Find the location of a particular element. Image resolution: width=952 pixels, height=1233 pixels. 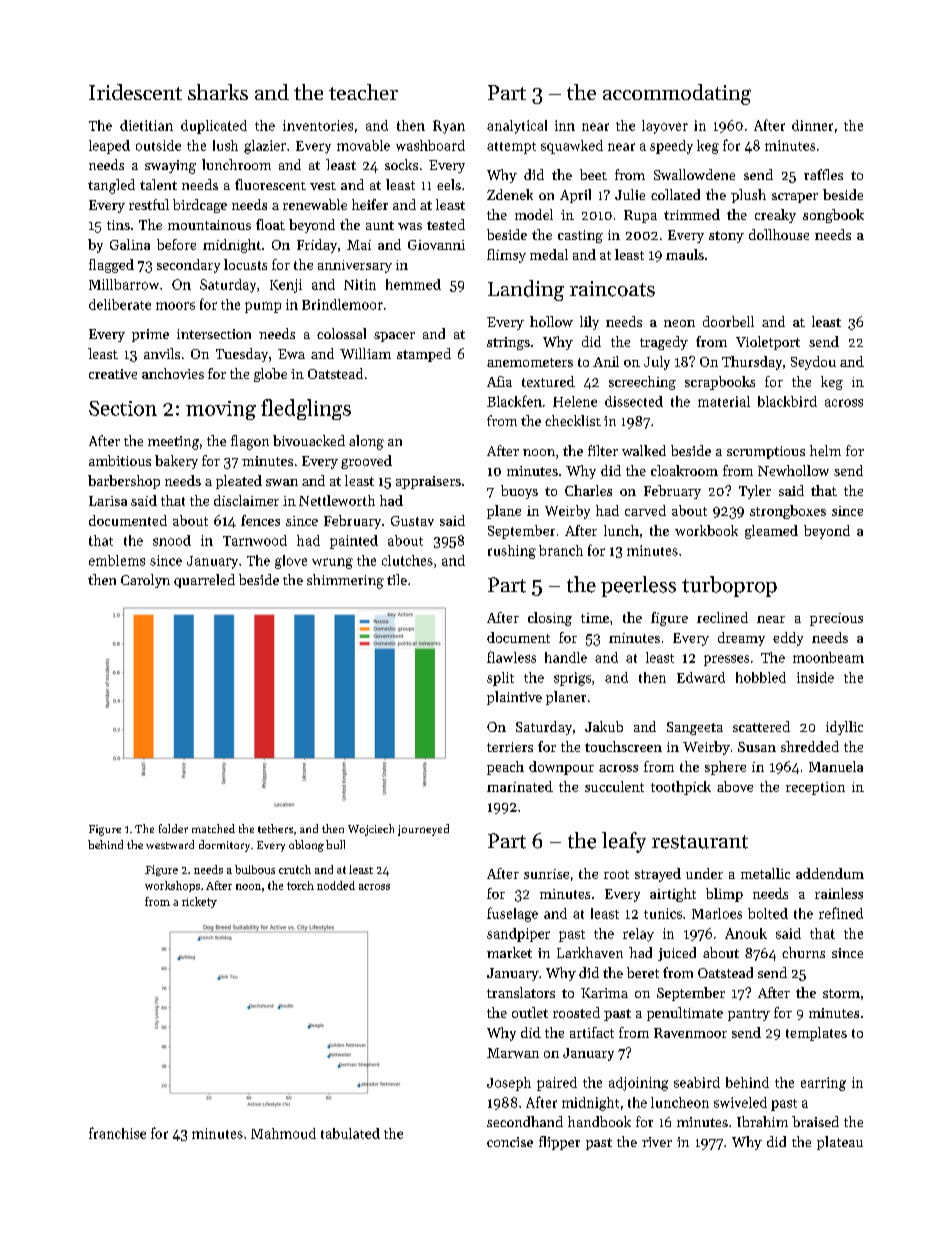

dinner is located at coordinates (812, 125).
